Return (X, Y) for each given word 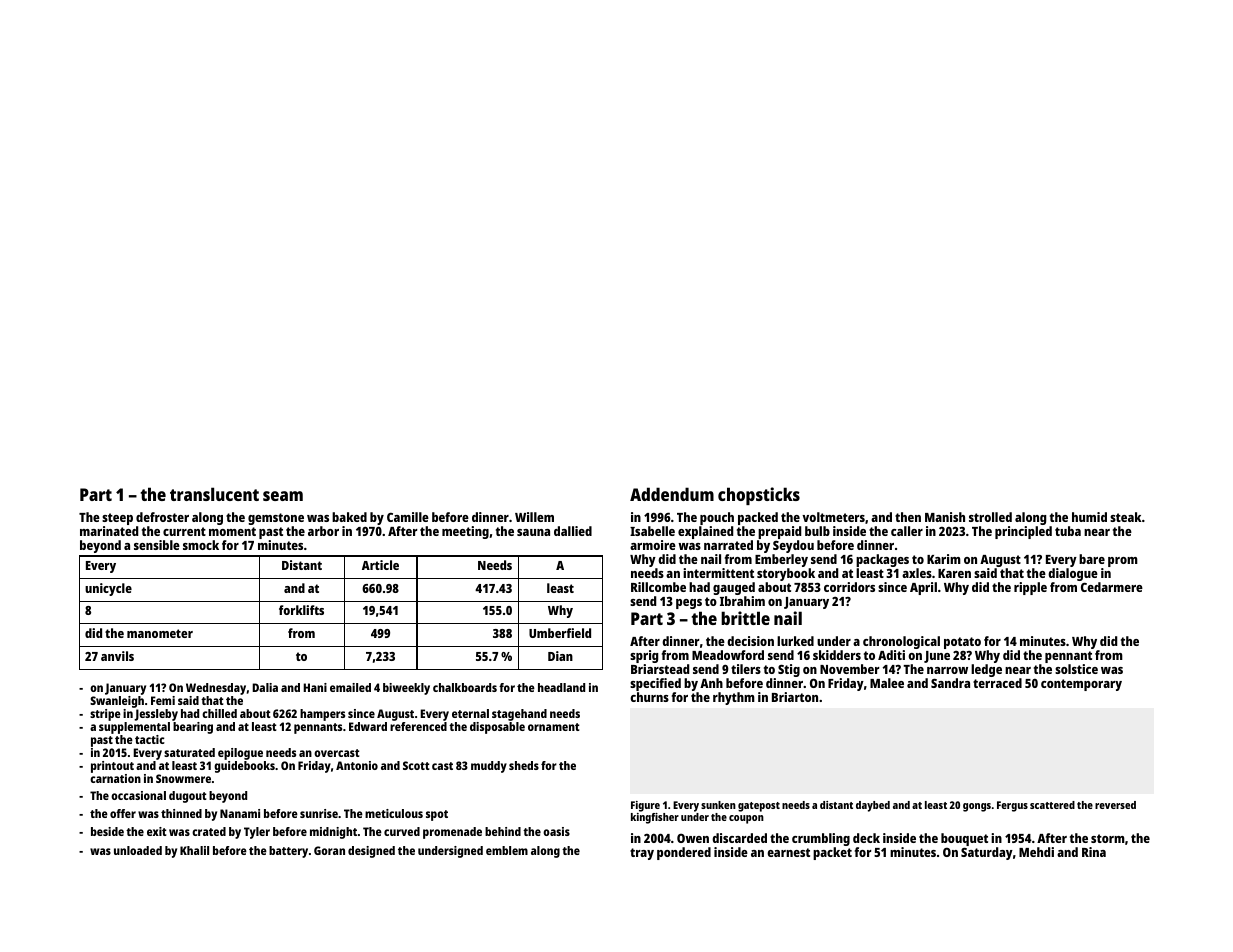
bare (1092, 559)
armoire (653, 545)
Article (380, 565)
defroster (162, 517)
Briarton (795, 697)
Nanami (240, 813)
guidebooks (244, 767)
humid (1089, 517)
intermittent (718, 573)
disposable (497, 728)
